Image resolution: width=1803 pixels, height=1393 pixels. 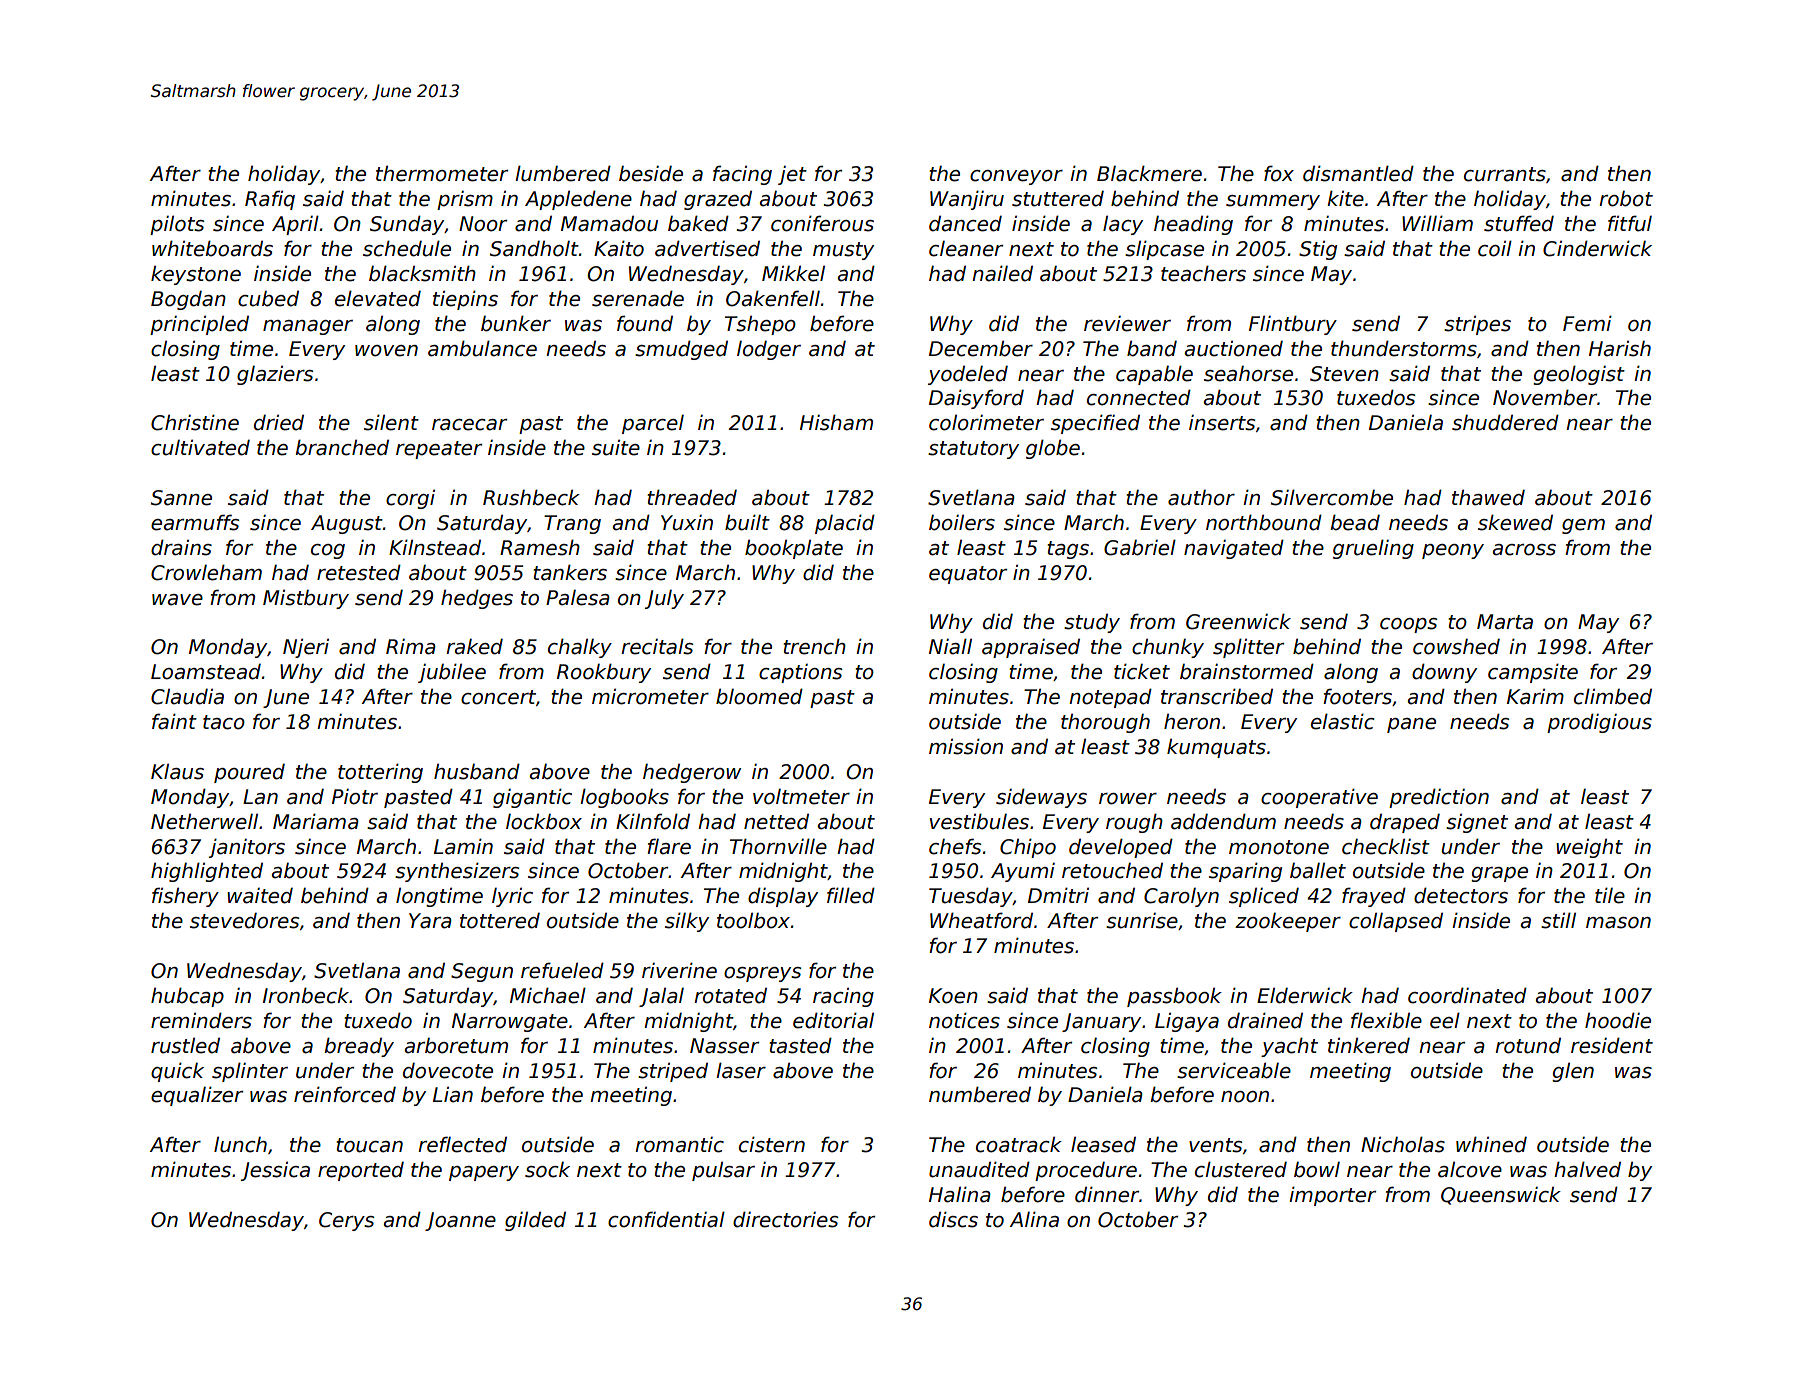 I want to click on inserts, so click(x=1222, y=422).
